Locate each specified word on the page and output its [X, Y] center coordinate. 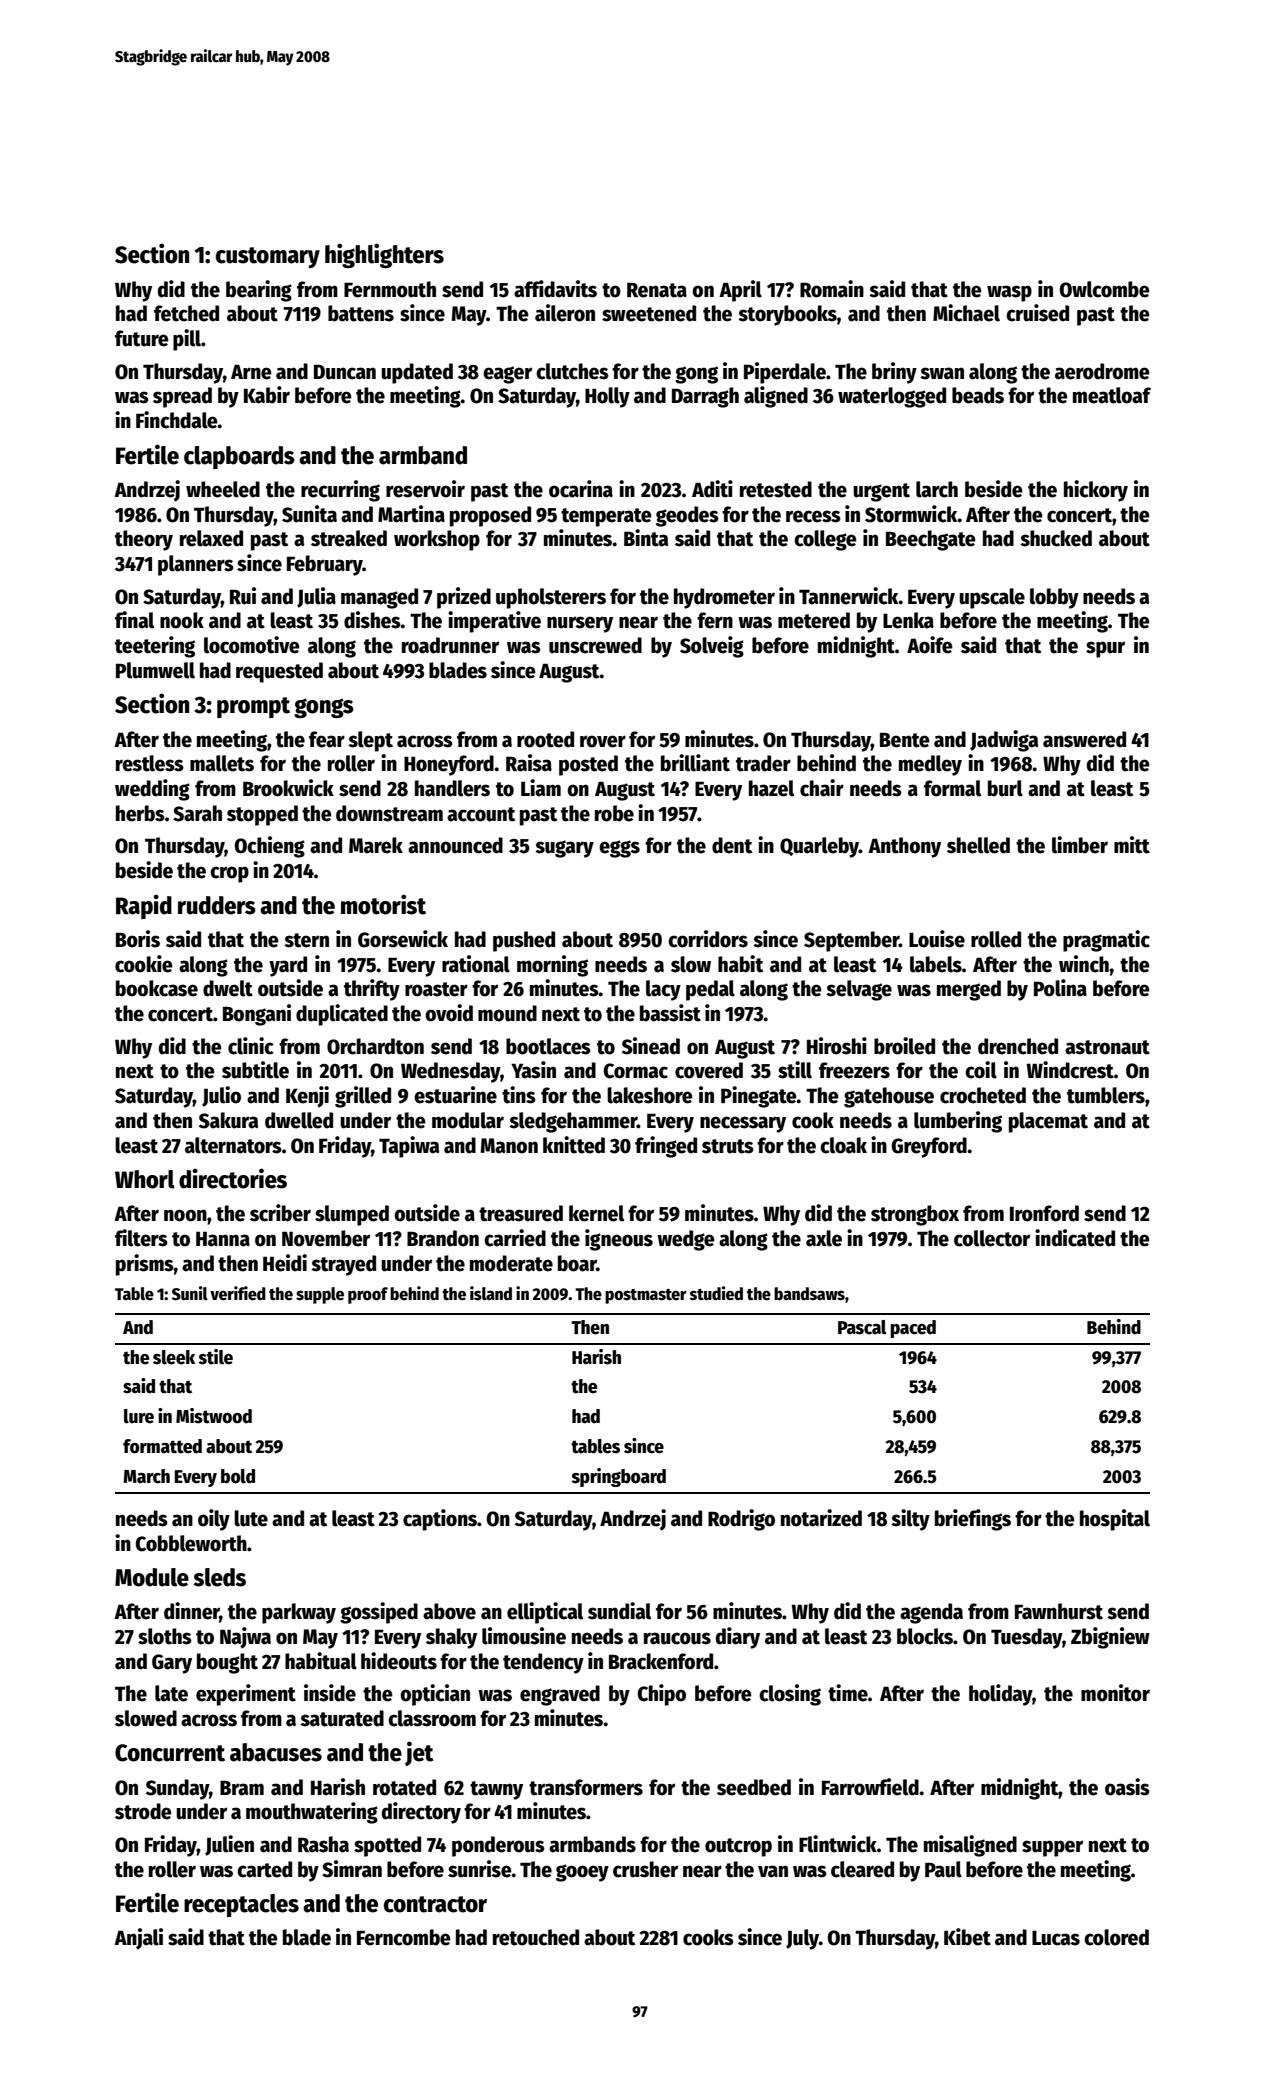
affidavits [555, 289]
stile [216, 1357]
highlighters [384, 255]
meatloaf [1112, 395]
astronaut [1107, 1047]
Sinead [651, 1046]
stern [306, 940]
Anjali [138, 1939]
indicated [1075, 1238]
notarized [821, 1518]
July [802, 1939]
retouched [536, 1937]
